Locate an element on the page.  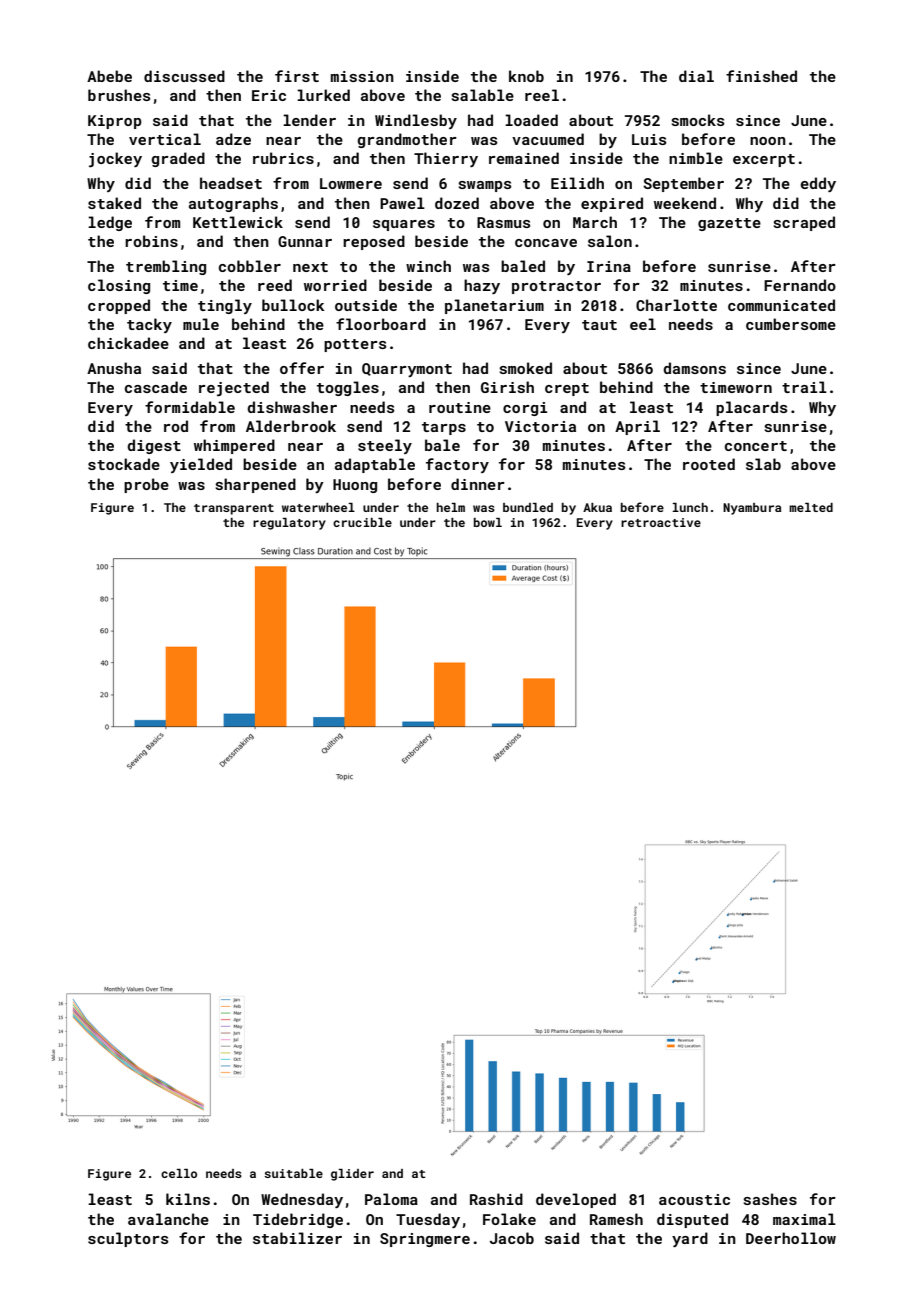
disputed is located at coordinates (692, 1220).
